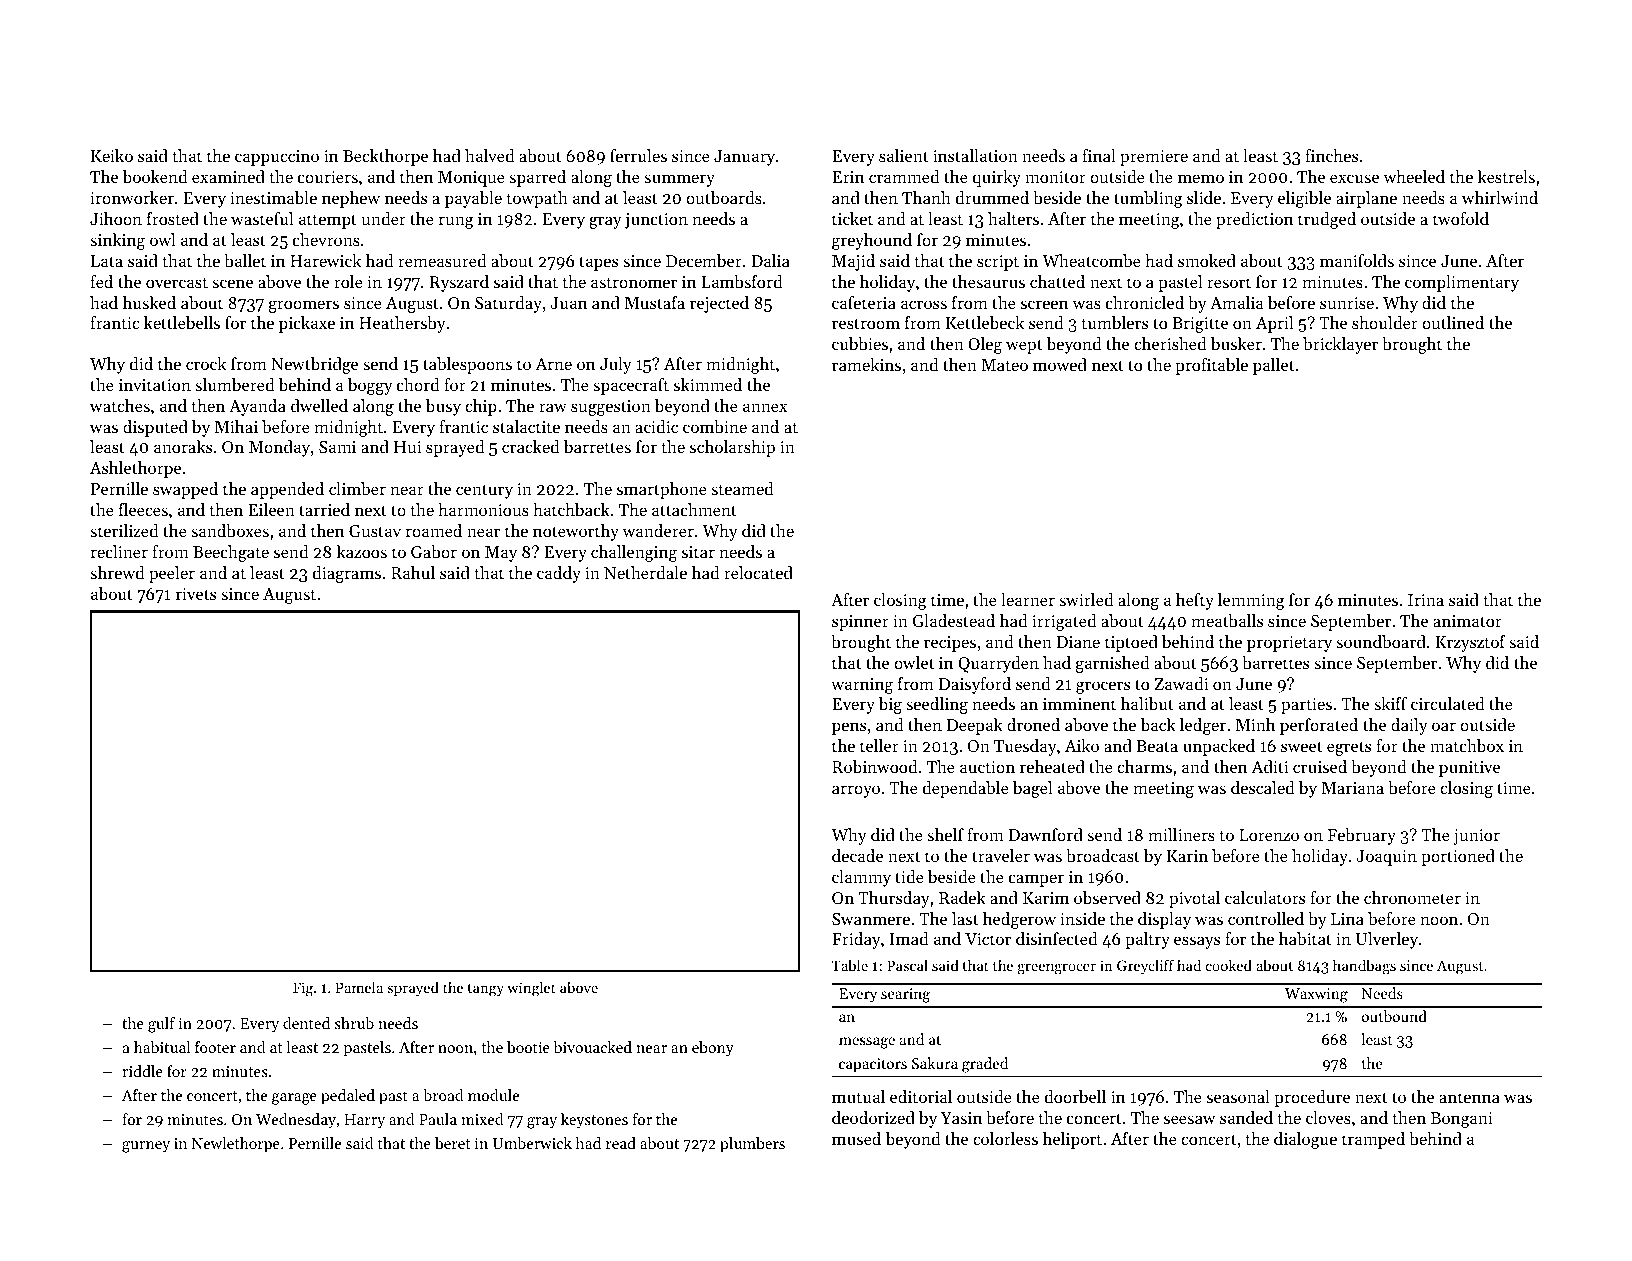 The image size is (1632, 1261). What do you see at coordinates (856, 1138) in the image?
I see `mused` at bounding box center [856, 1138].
